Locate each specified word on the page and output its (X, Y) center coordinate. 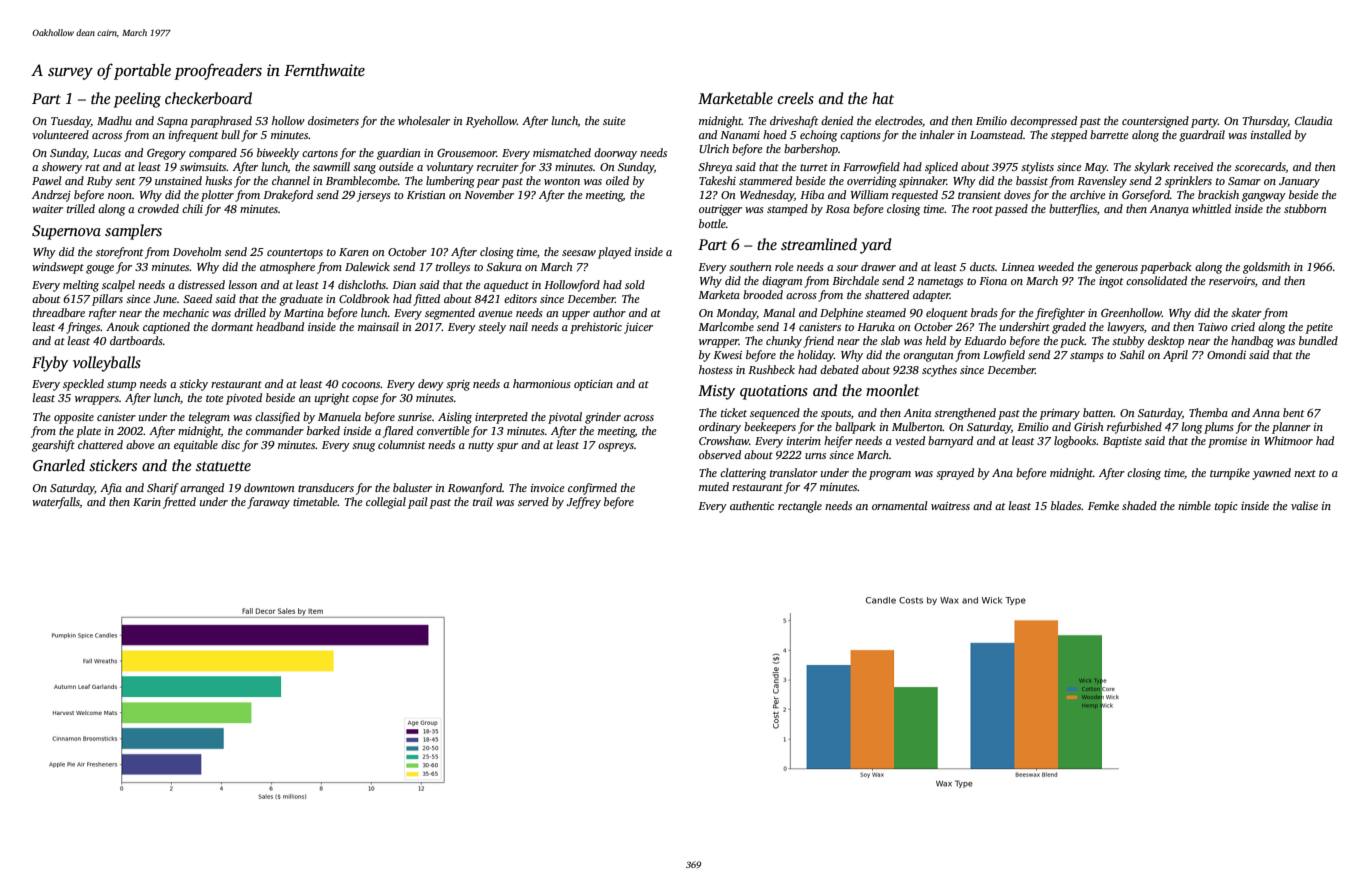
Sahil (1132, 354)
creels (796, 98)
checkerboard (208, 98)
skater (1246, 312)
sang (364, 169)
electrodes (898, 120)
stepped (1069, 136)
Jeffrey (584, 503)
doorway (615, 154)
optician (593, 385)
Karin (147, 502)
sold (635, 284)
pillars (107, 300)
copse (365, 400)
